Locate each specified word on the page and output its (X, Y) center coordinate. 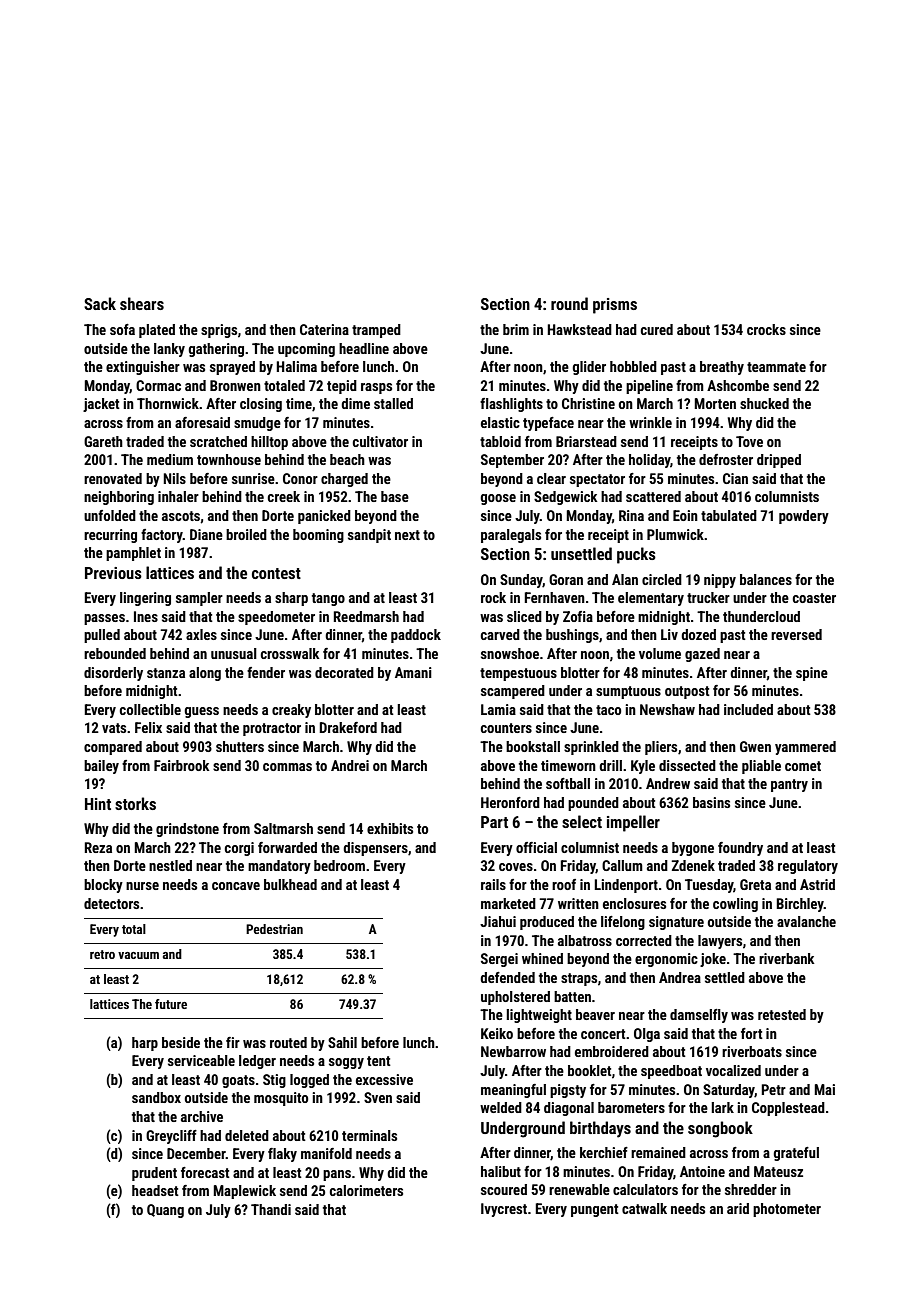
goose (498, 499)
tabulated (729, 515)
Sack (100, 303)
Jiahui (498, 921)
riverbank (787, 958)
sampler (199, 599)
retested (782, 1014)
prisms (615, 306)
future (171, 1004)
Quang (165, 1211)
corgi (239, 849)
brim (516, 329)
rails (493, 884)
